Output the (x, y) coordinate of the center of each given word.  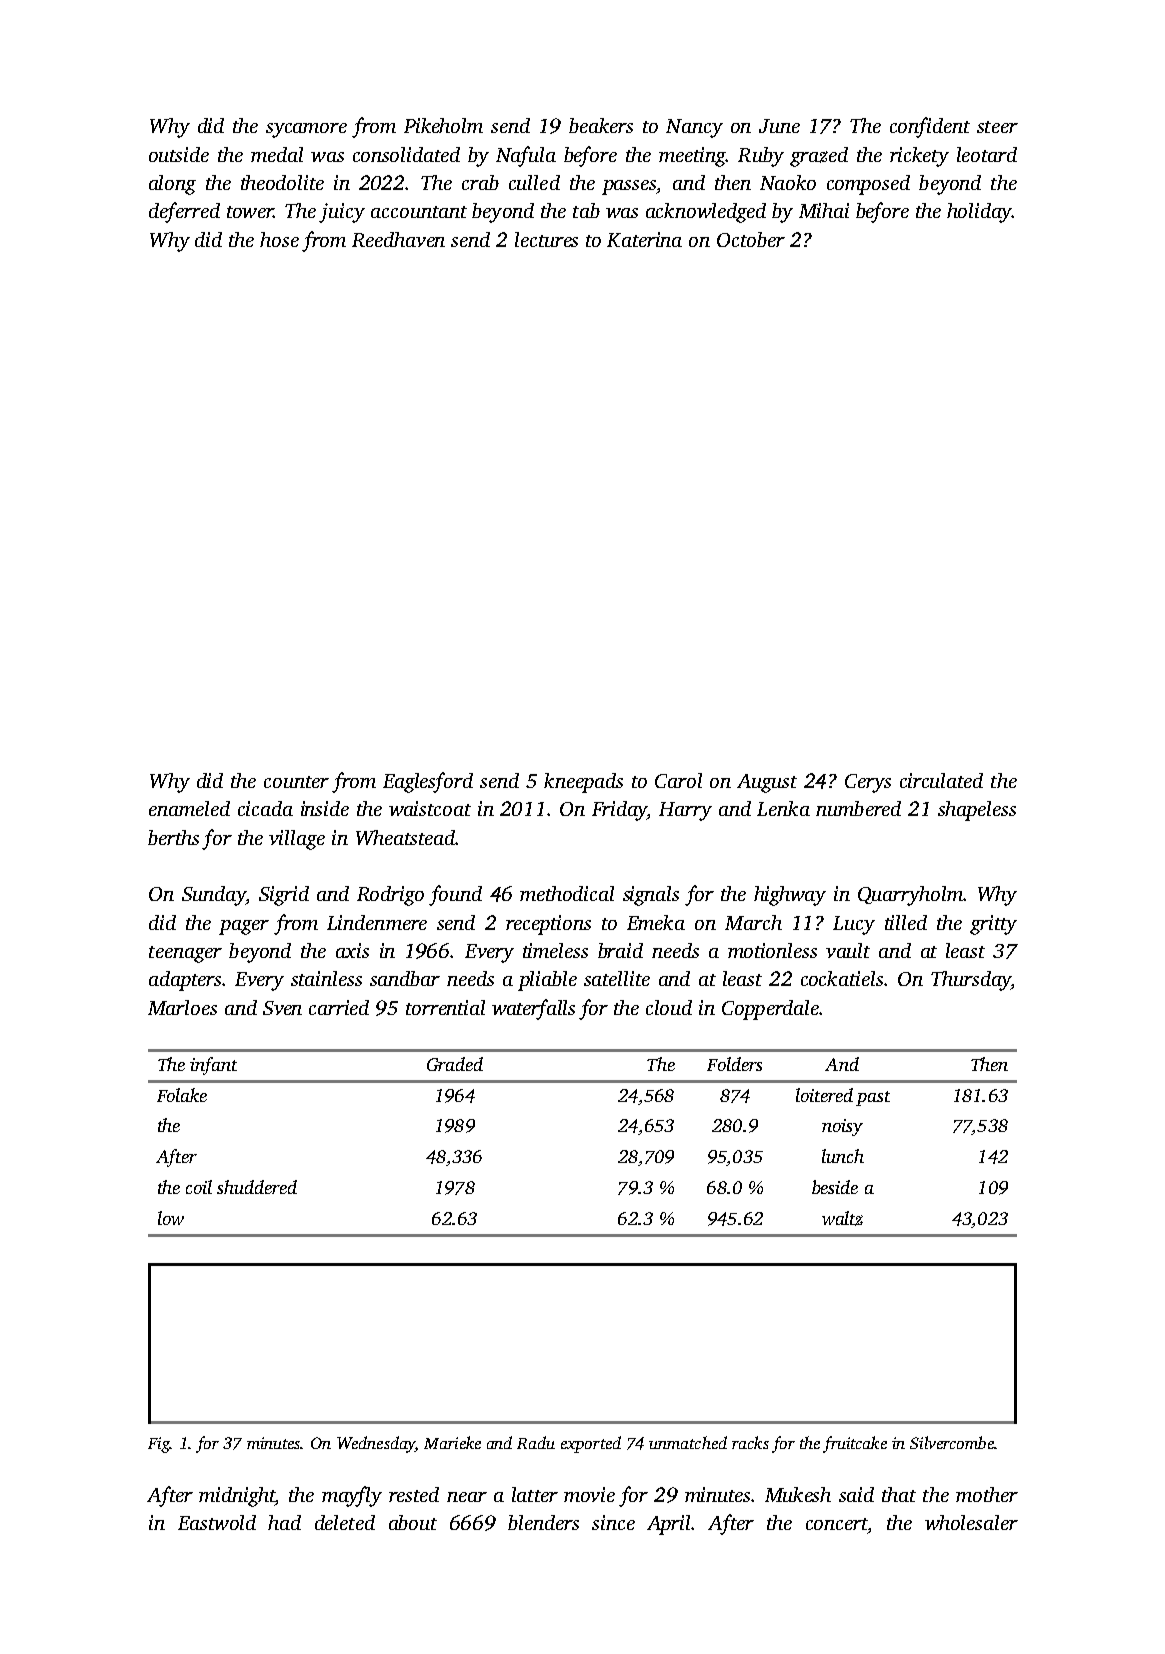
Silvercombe (952, 1442)
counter (296, 782)
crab (480, 182)
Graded (455, 1064)
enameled (189, 808)
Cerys (868, 783)
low (171, 1218)
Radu (536, 1442)
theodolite (282, 182)
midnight (237, 1497)
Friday (619, 811)
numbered (858, 808)
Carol (678, 780)
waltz (842, 1218)
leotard (987, 154)
